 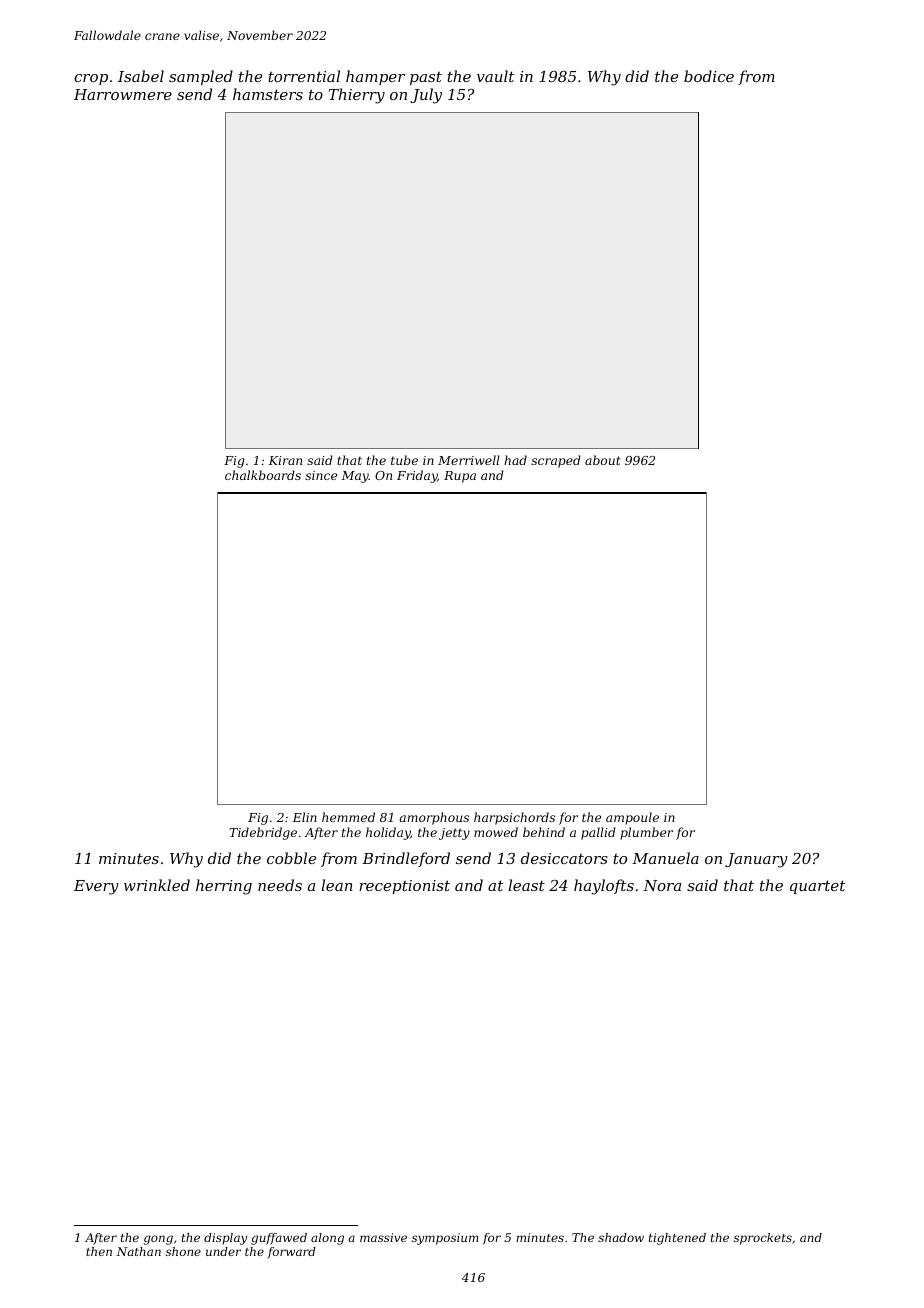 What do you see at coordinates (603, 460) in the image?
I see `about` at bounding box center [603, 460].
